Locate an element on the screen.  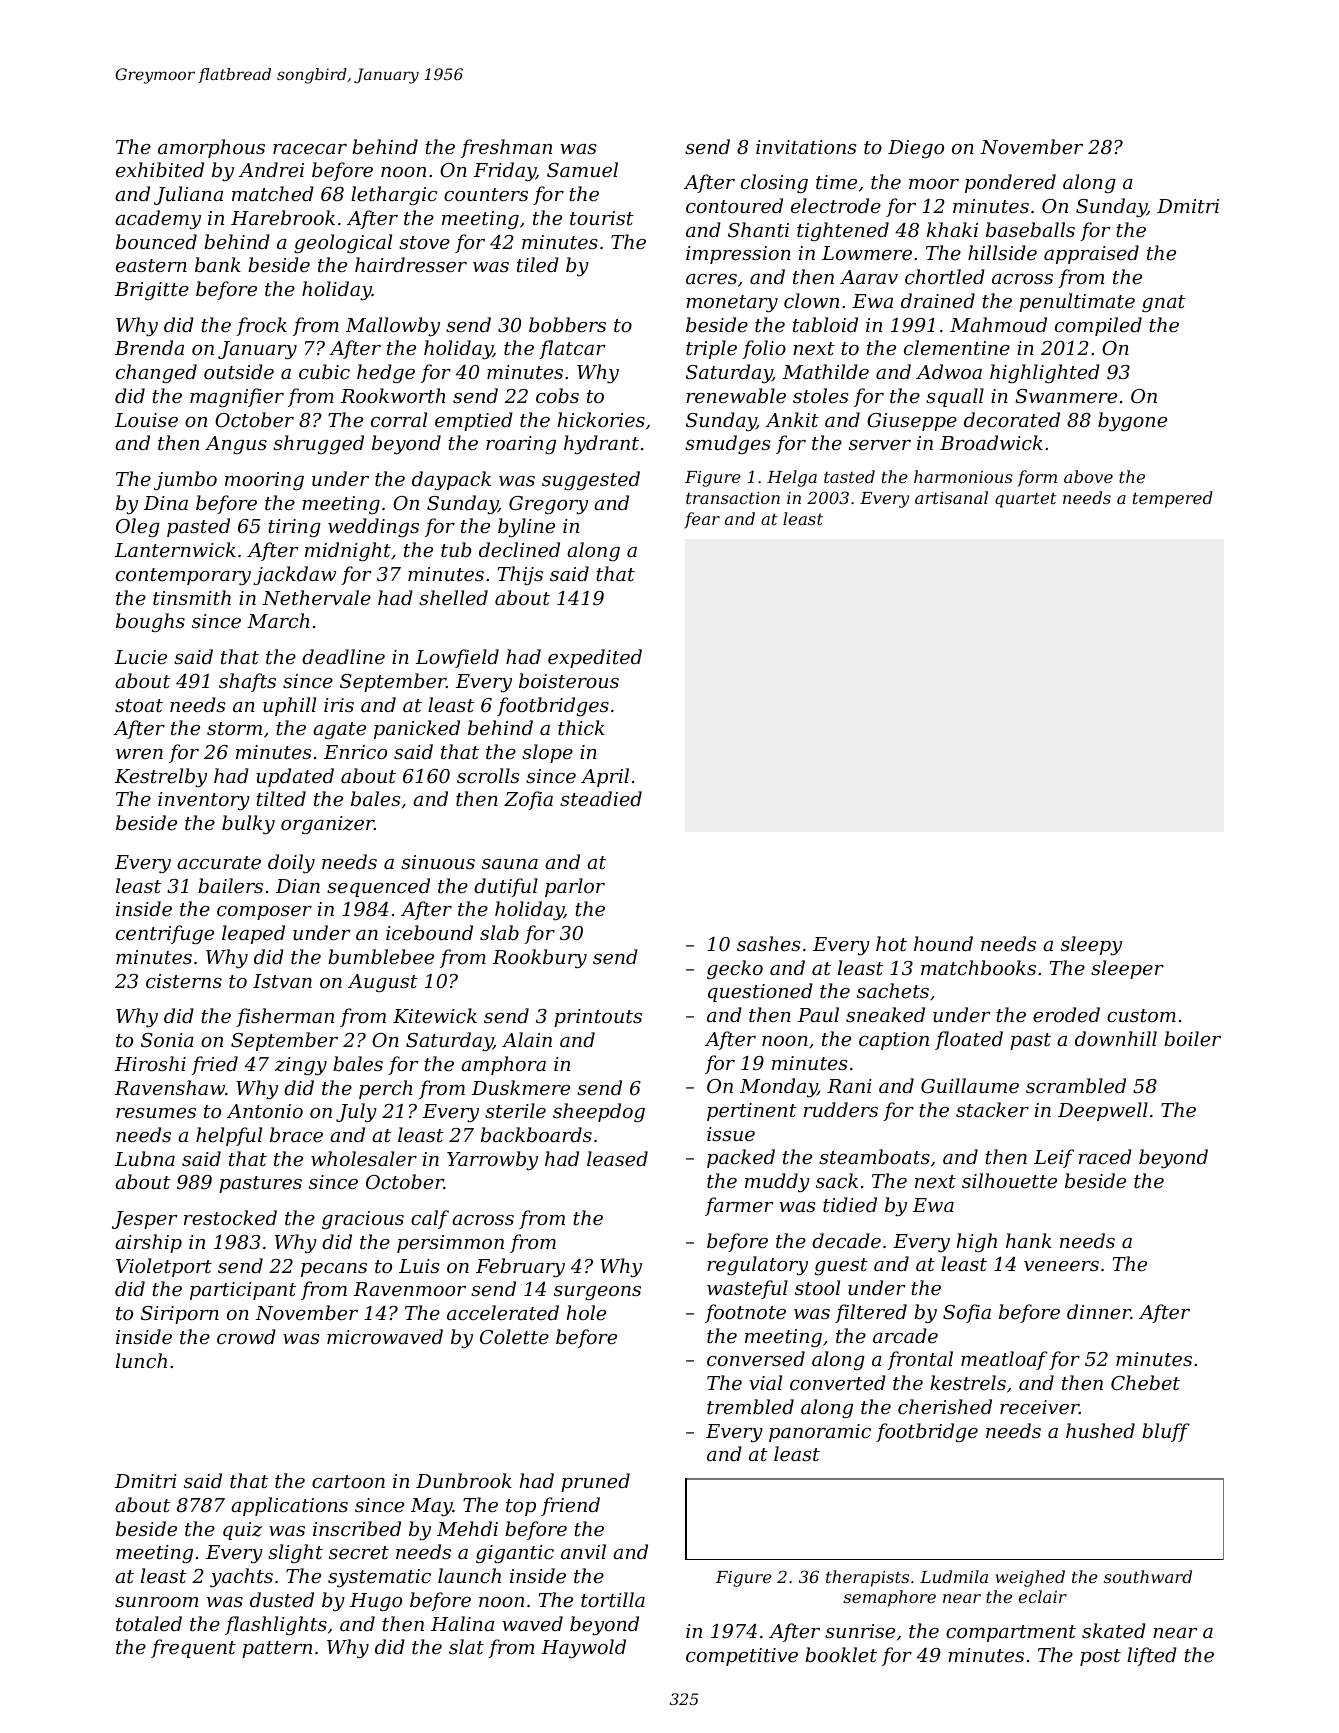
farmer is located at coordinates (739, 1206).
